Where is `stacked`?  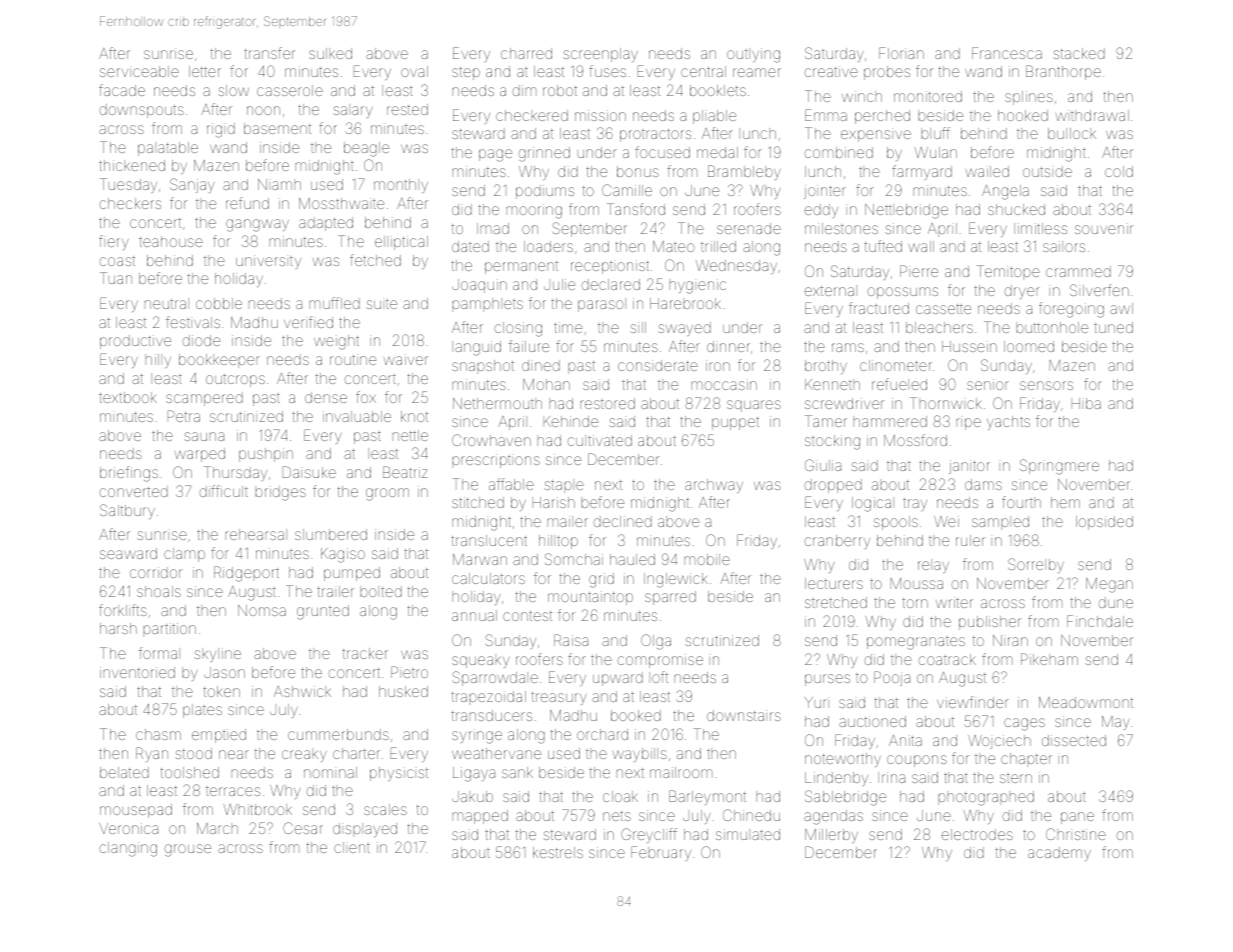 stacked is located at coordinates (1079, 53).
